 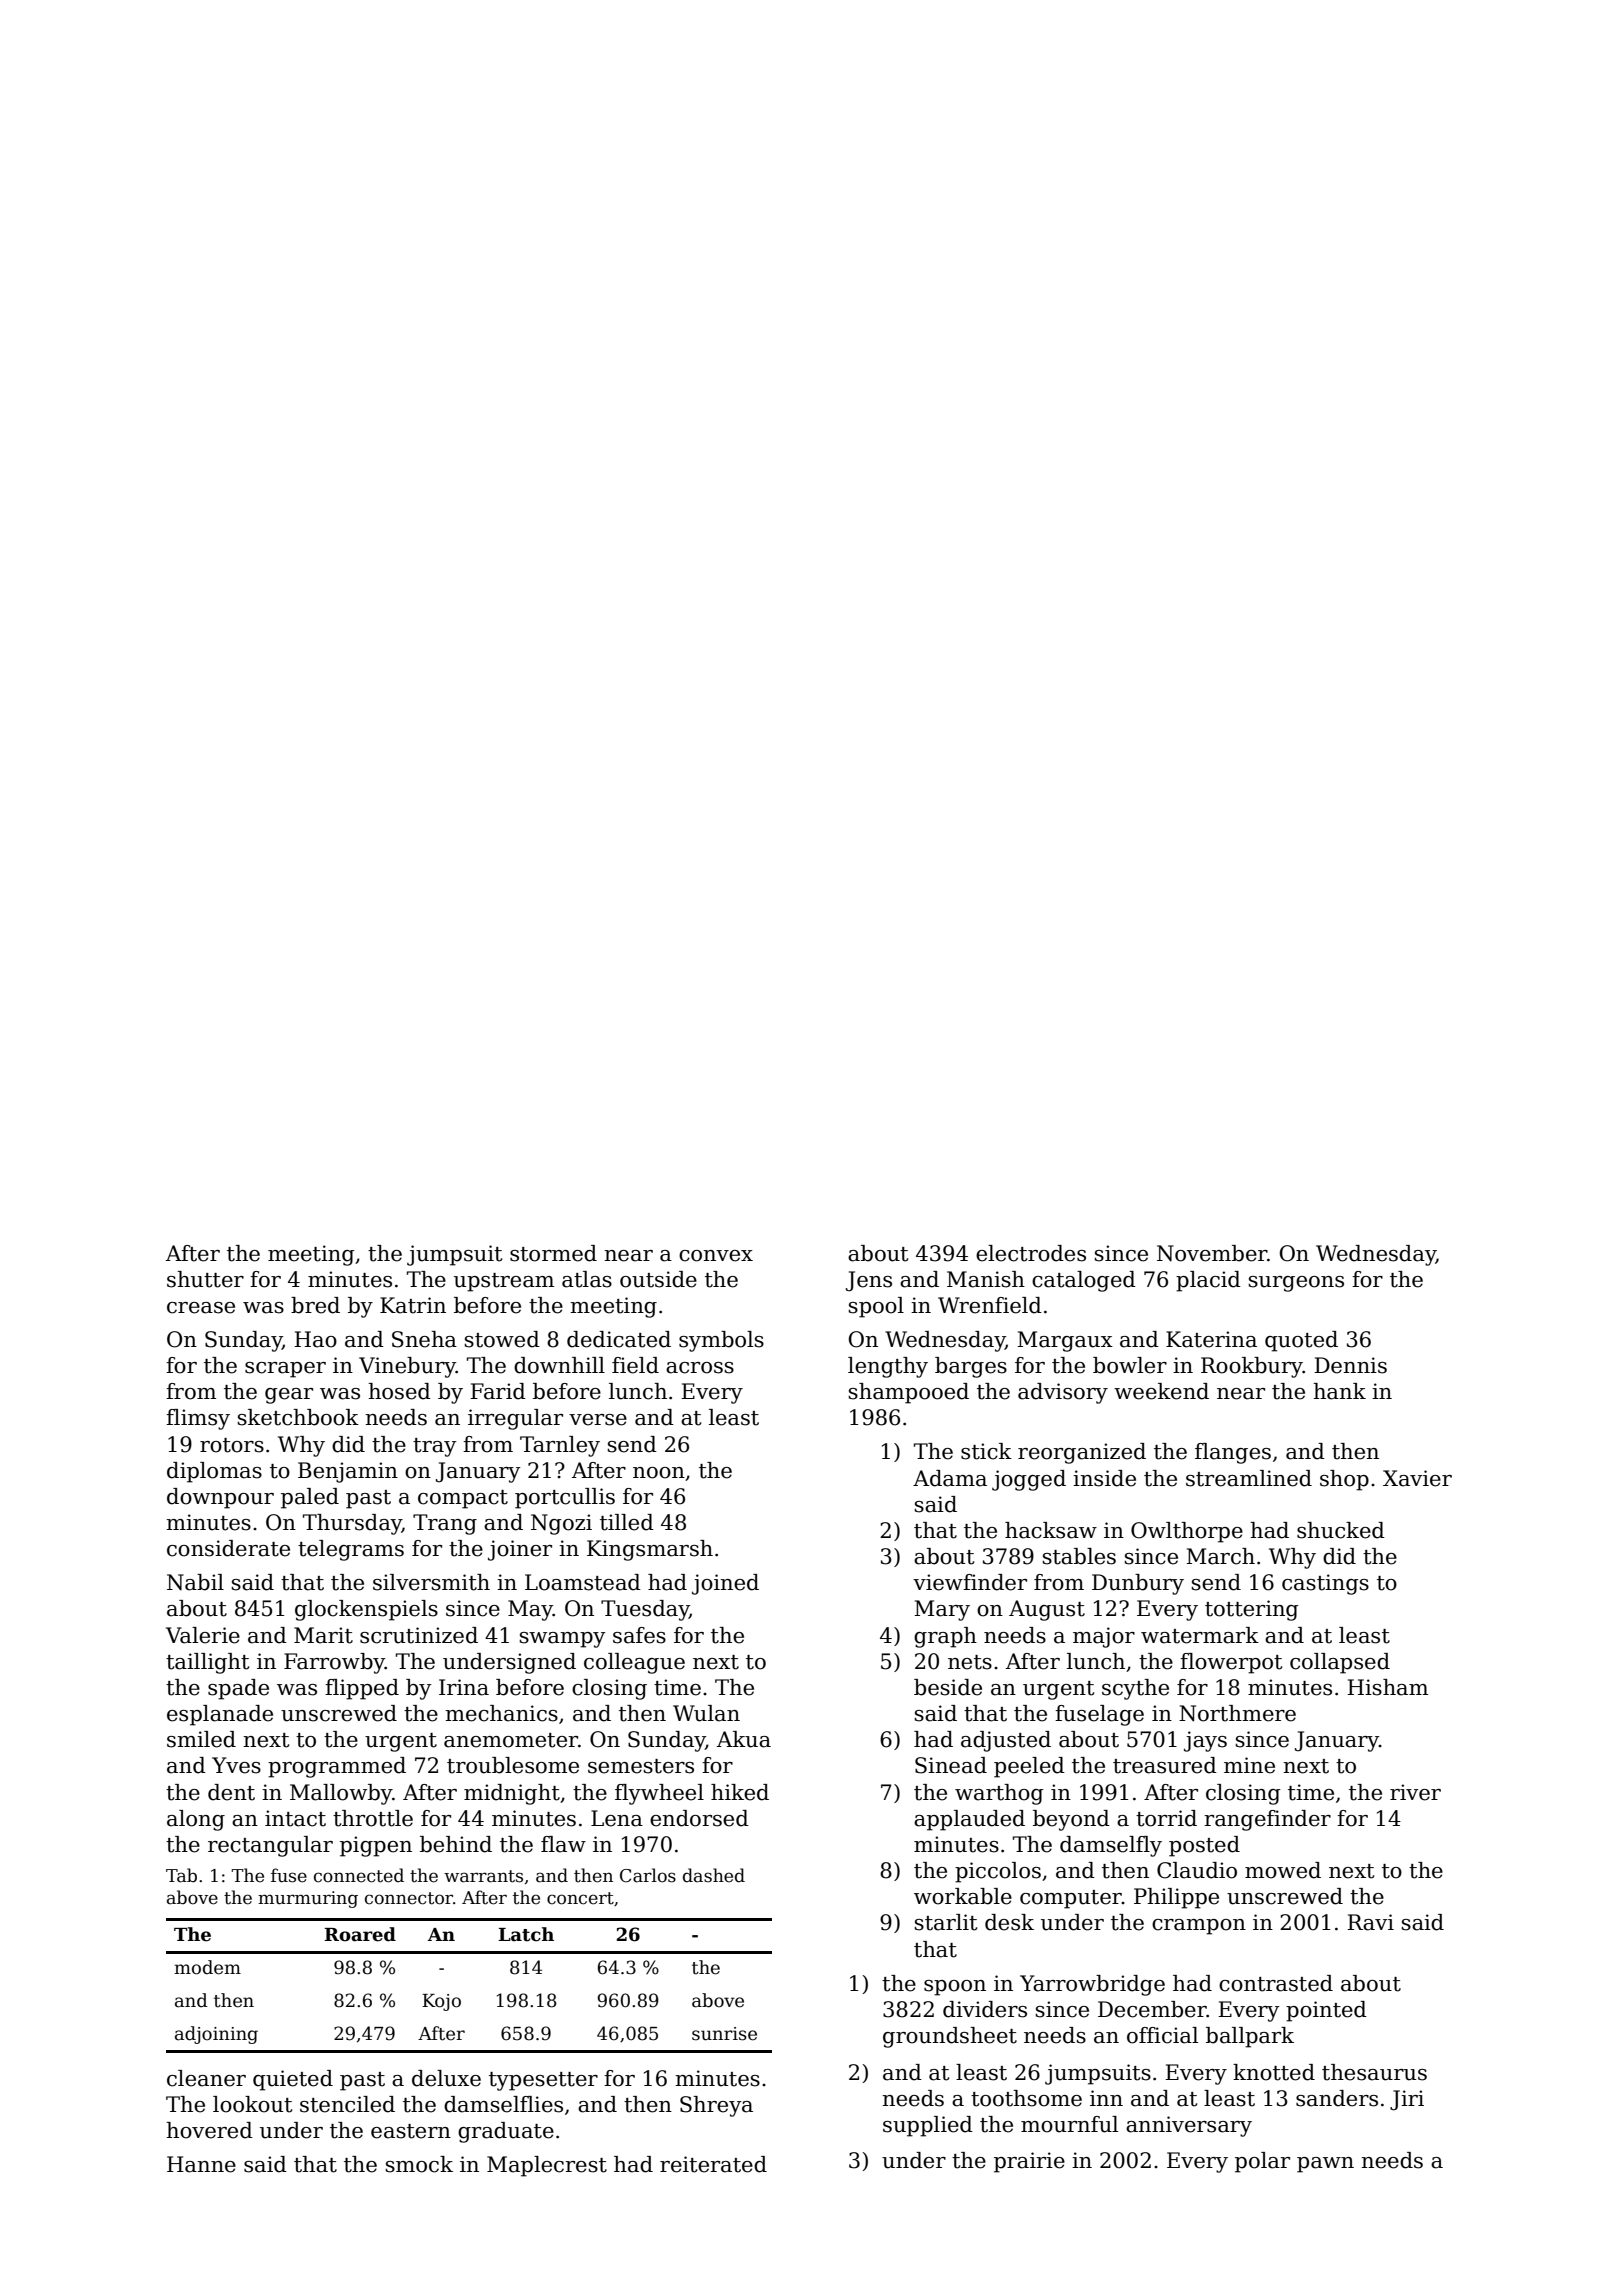 I want to click on rangefinder, so click(x=1267, y=1820).
